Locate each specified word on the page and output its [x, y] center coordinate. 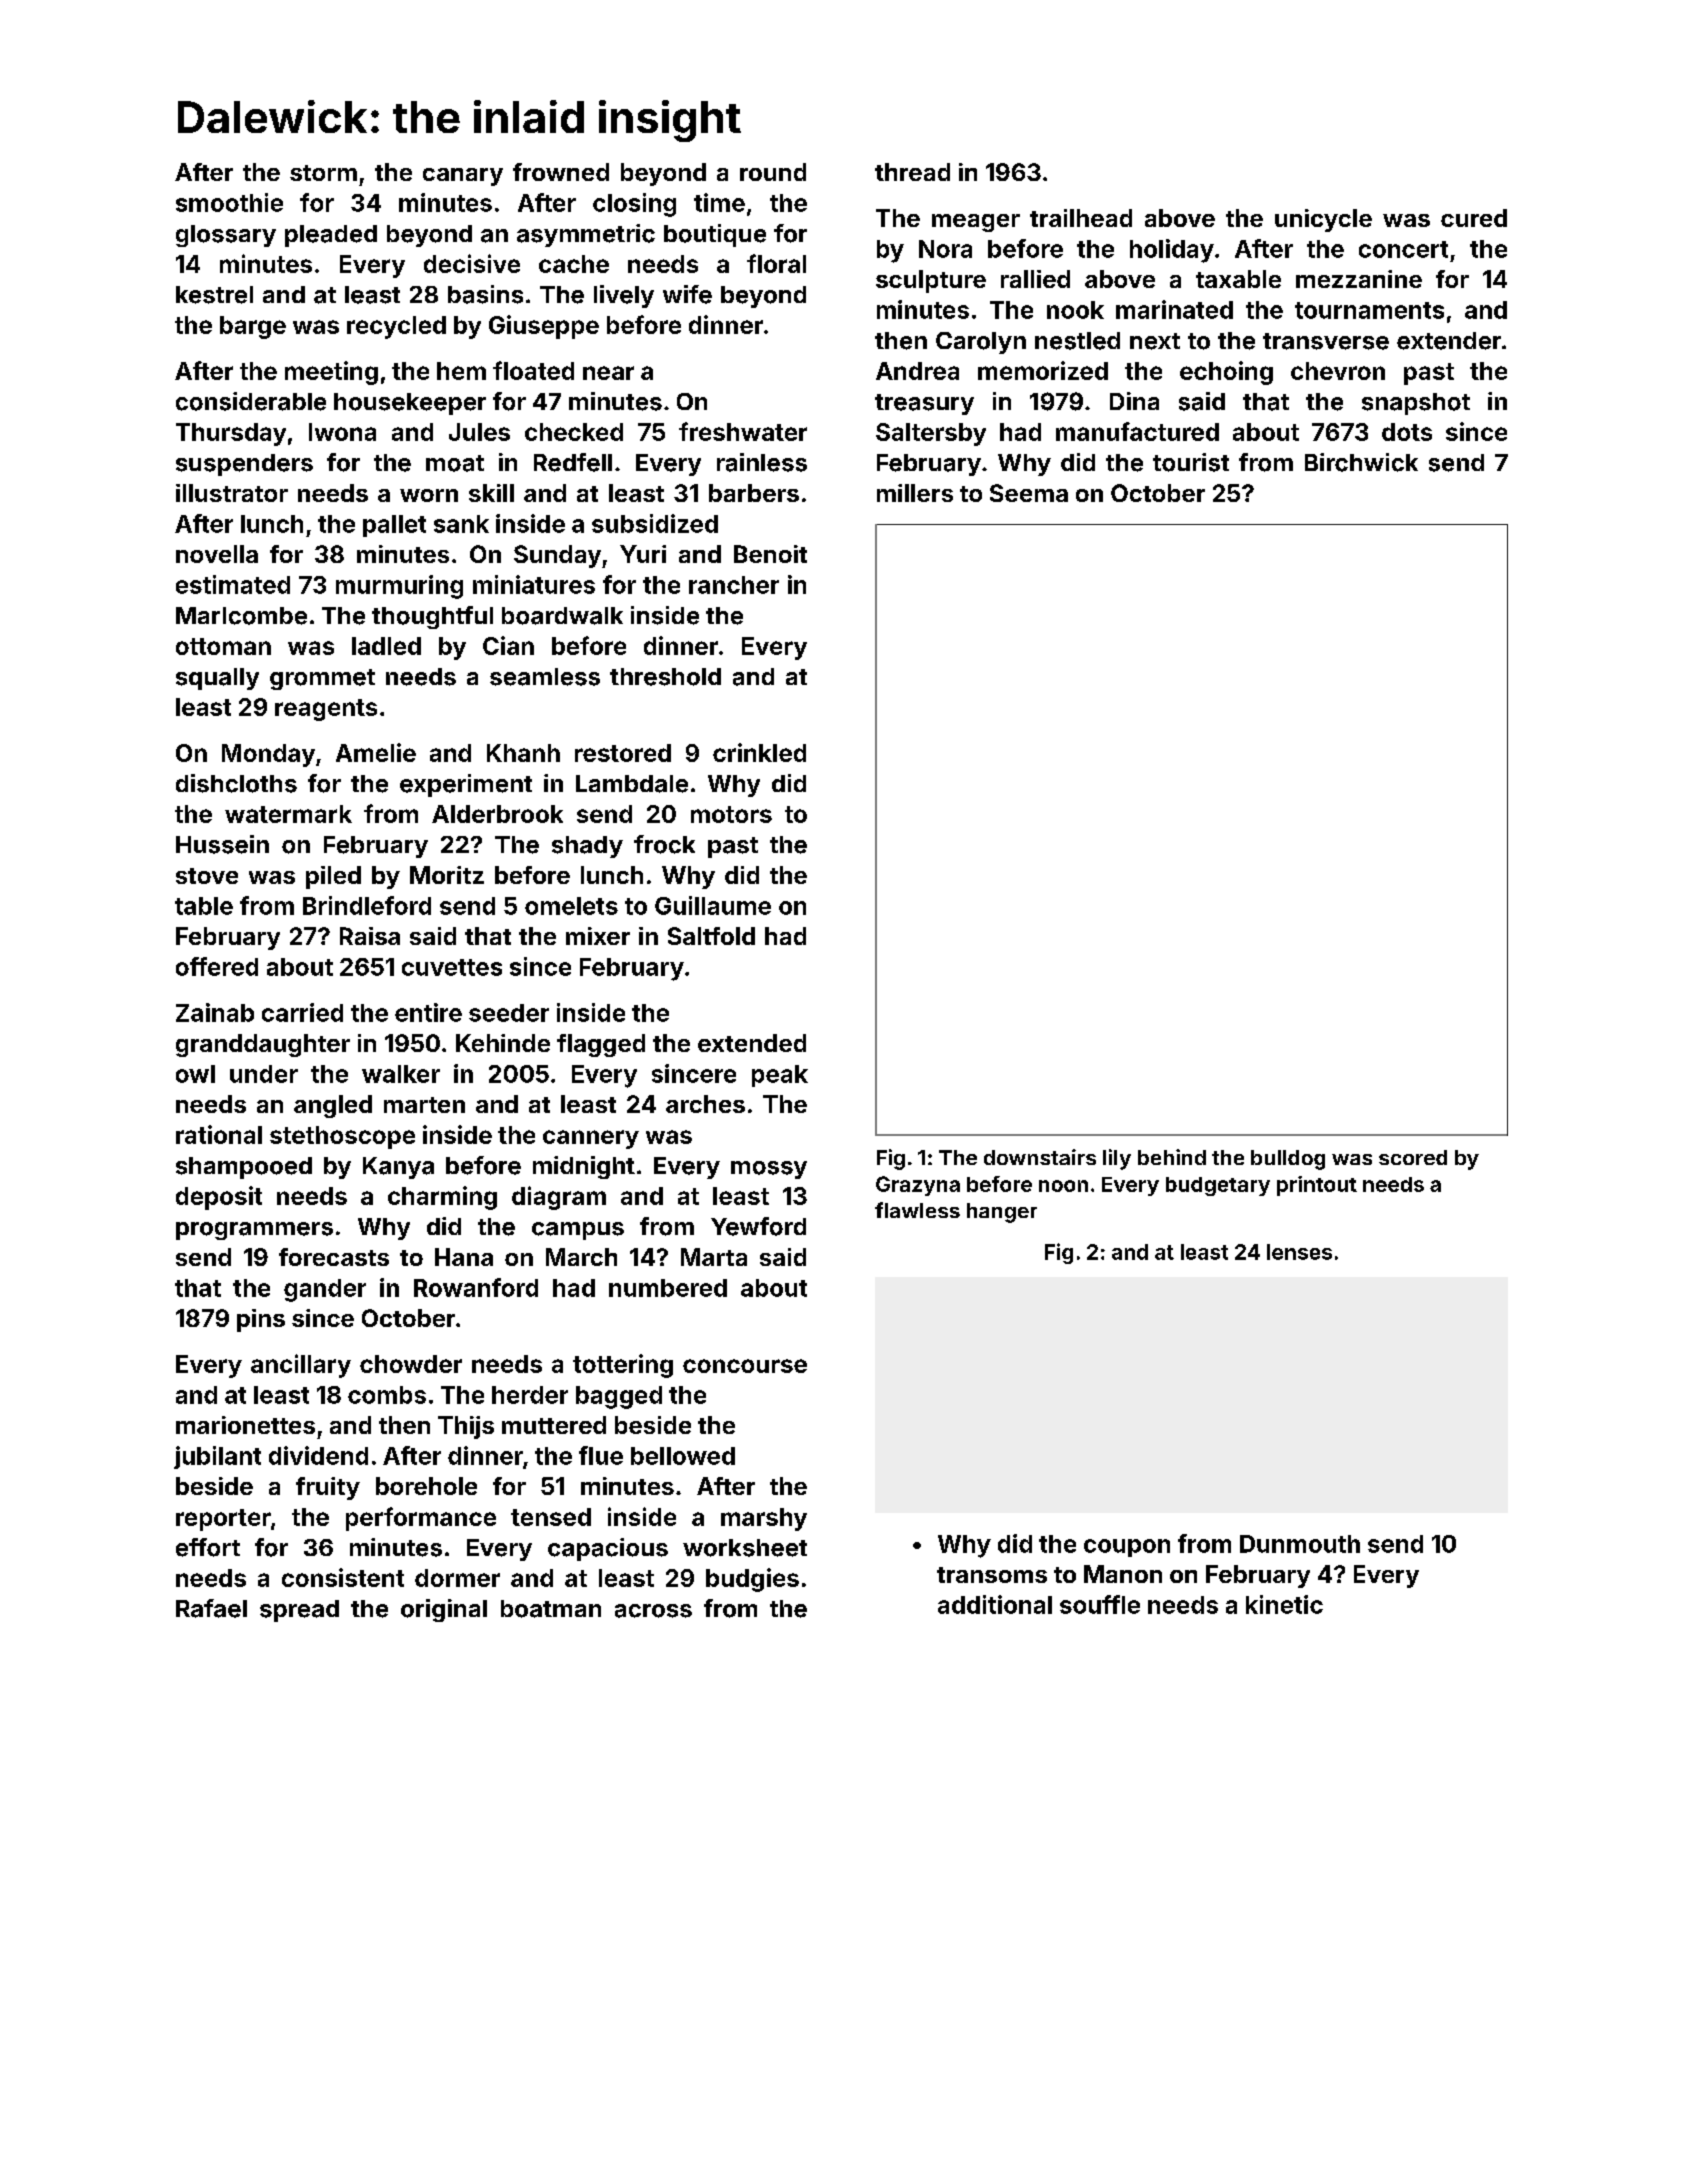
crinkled [759, 752]
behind [1172, 1157]
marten [424, 1105]
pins [261, 1320]
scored [1413, 1157]
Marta [714, 1257]
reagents [326, 710]
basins [485, 294]
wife [687, 294]
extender [1449, 341]
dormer [457, 1578]
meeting [331, 373]
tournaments [1369, 310]
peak [780, 1076]
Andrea [917, 371]
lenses [1299, 1252]
